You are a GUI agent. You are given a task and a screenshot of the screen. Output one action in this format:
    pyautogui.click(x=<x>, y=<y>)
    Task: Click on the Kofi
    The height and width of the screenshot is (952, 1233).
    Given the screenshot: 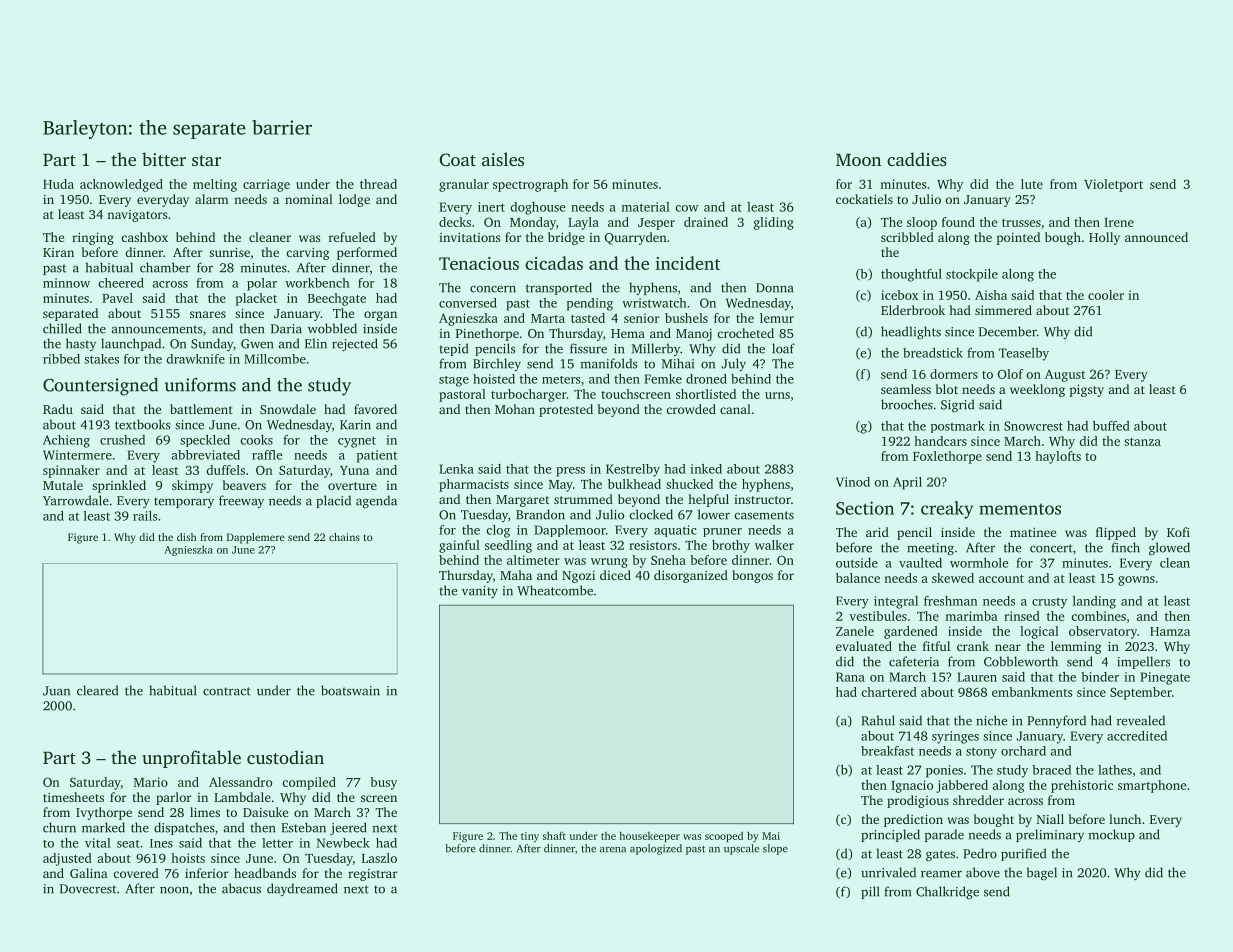 What is the action you would take?
    pyautogui.click(x=1178, y=532)
